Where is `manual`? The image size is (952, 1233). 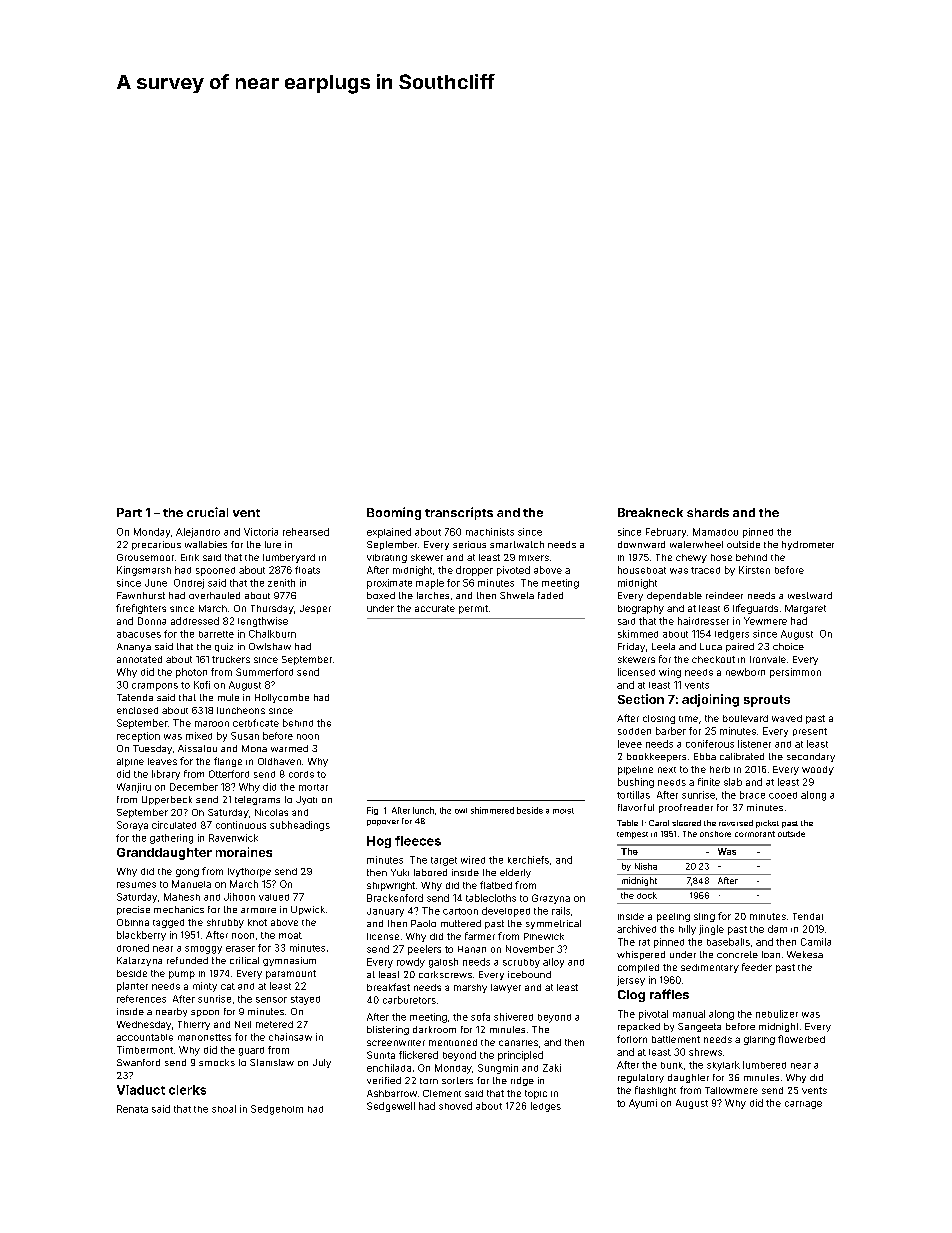
manual is located at coordinates (689, 1014).
